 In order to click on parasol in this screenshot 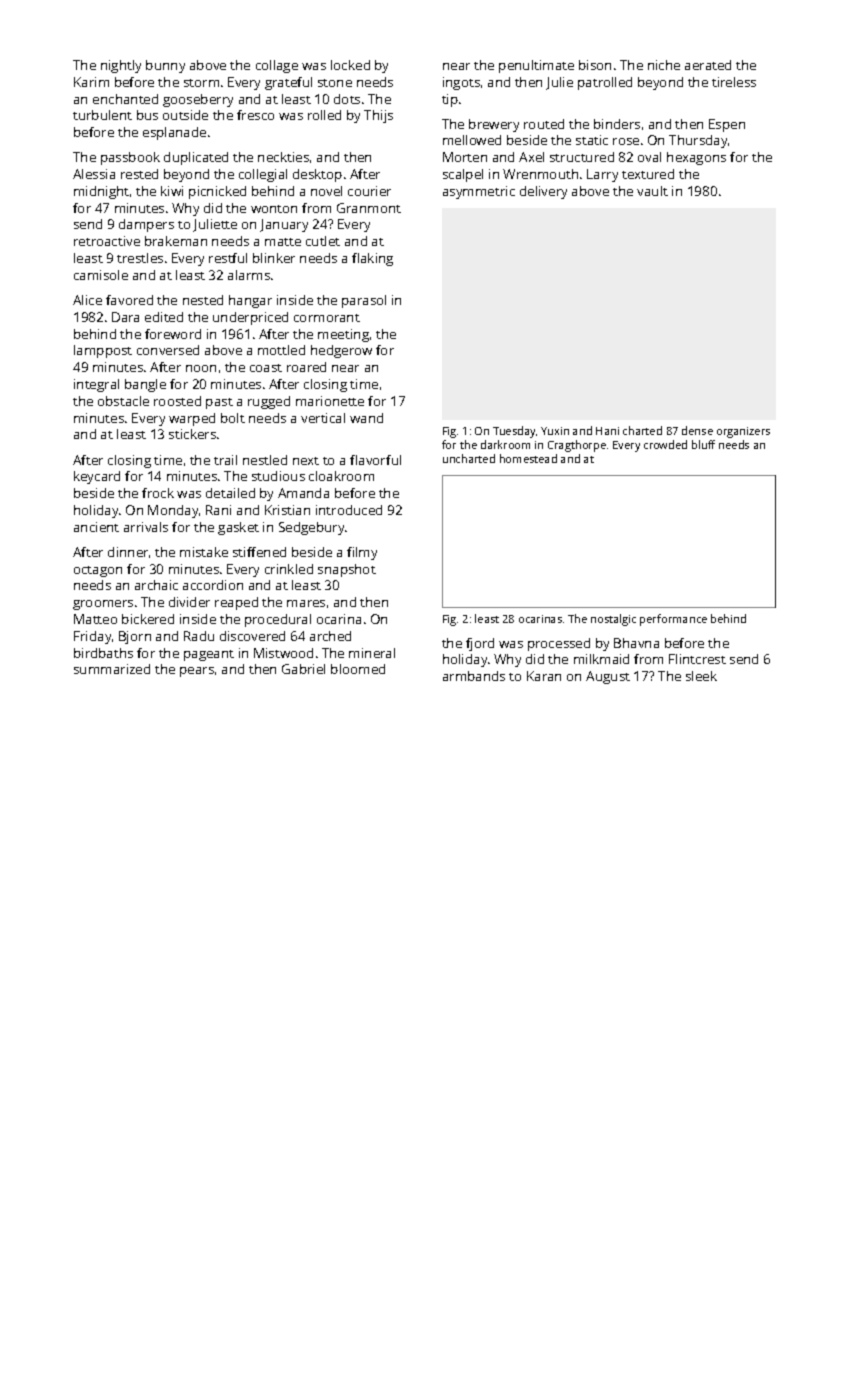, I will do `click(364, 301)`.
